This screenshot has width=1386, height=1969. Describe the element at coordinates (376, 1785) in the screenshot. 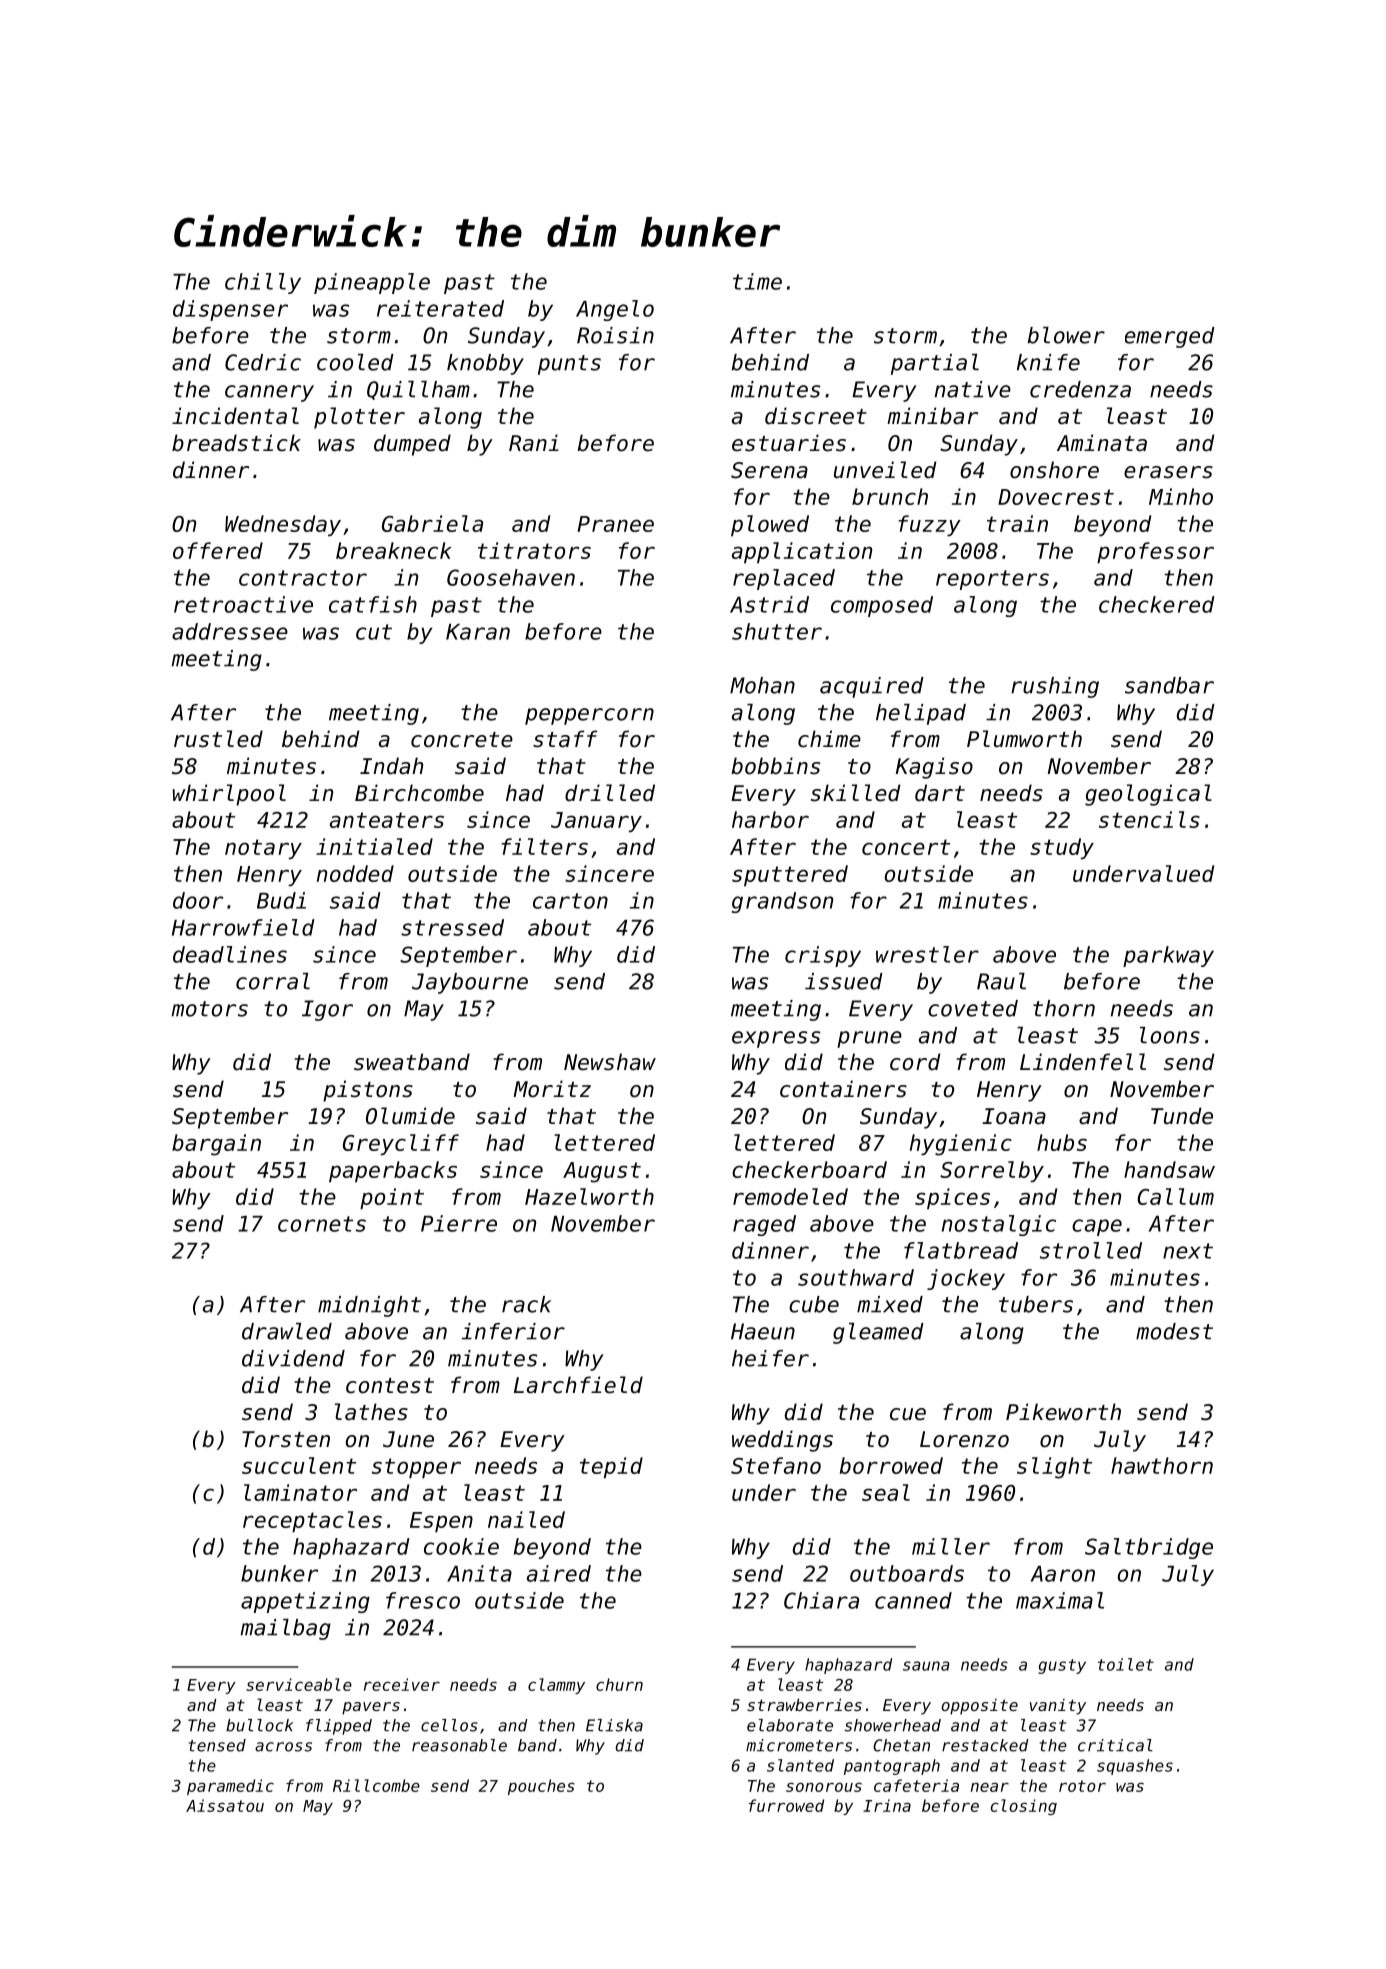

I see `Rillcombe` at that location.
